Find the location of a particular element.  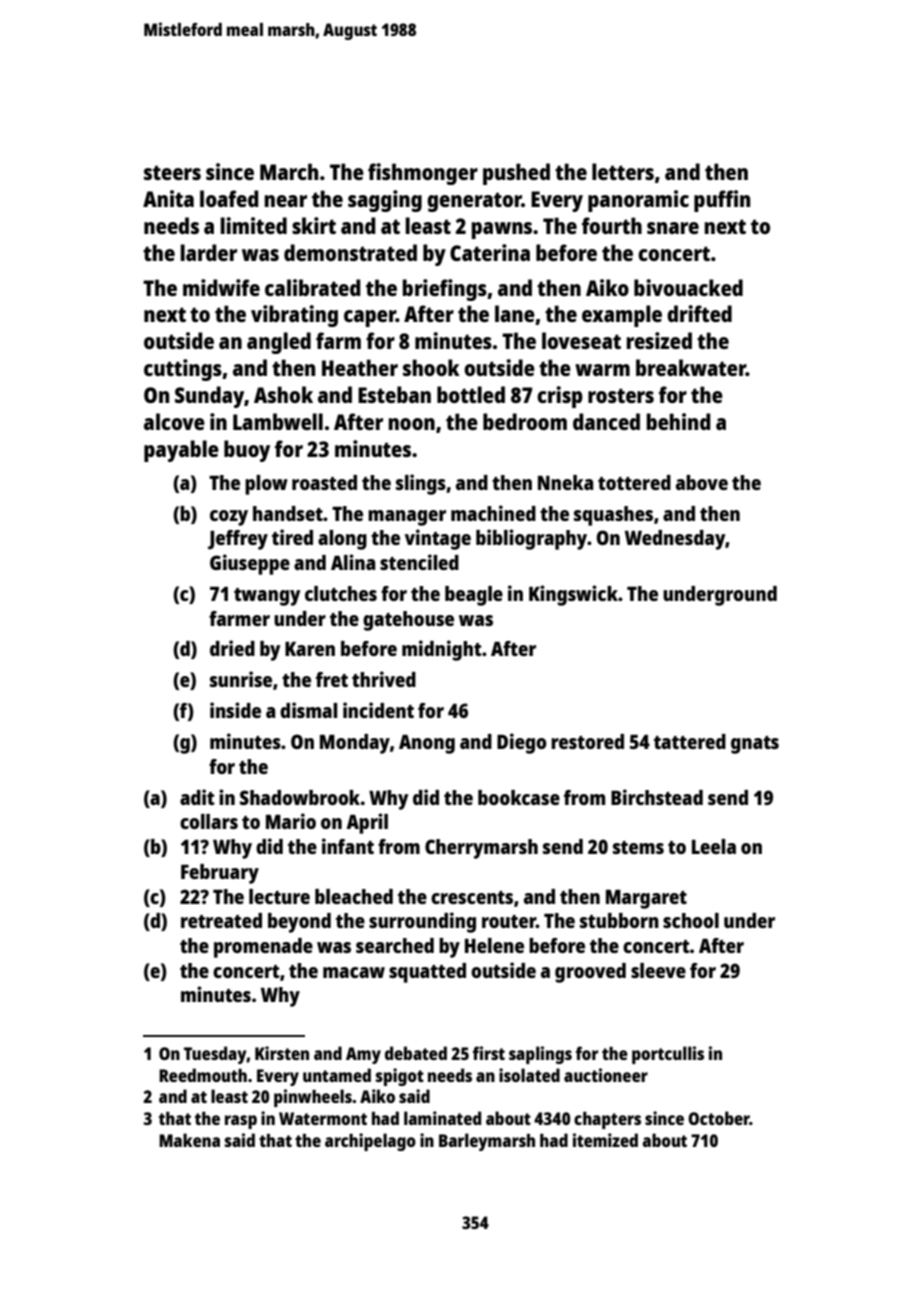

pushed is located at coordinates (516, 174).
